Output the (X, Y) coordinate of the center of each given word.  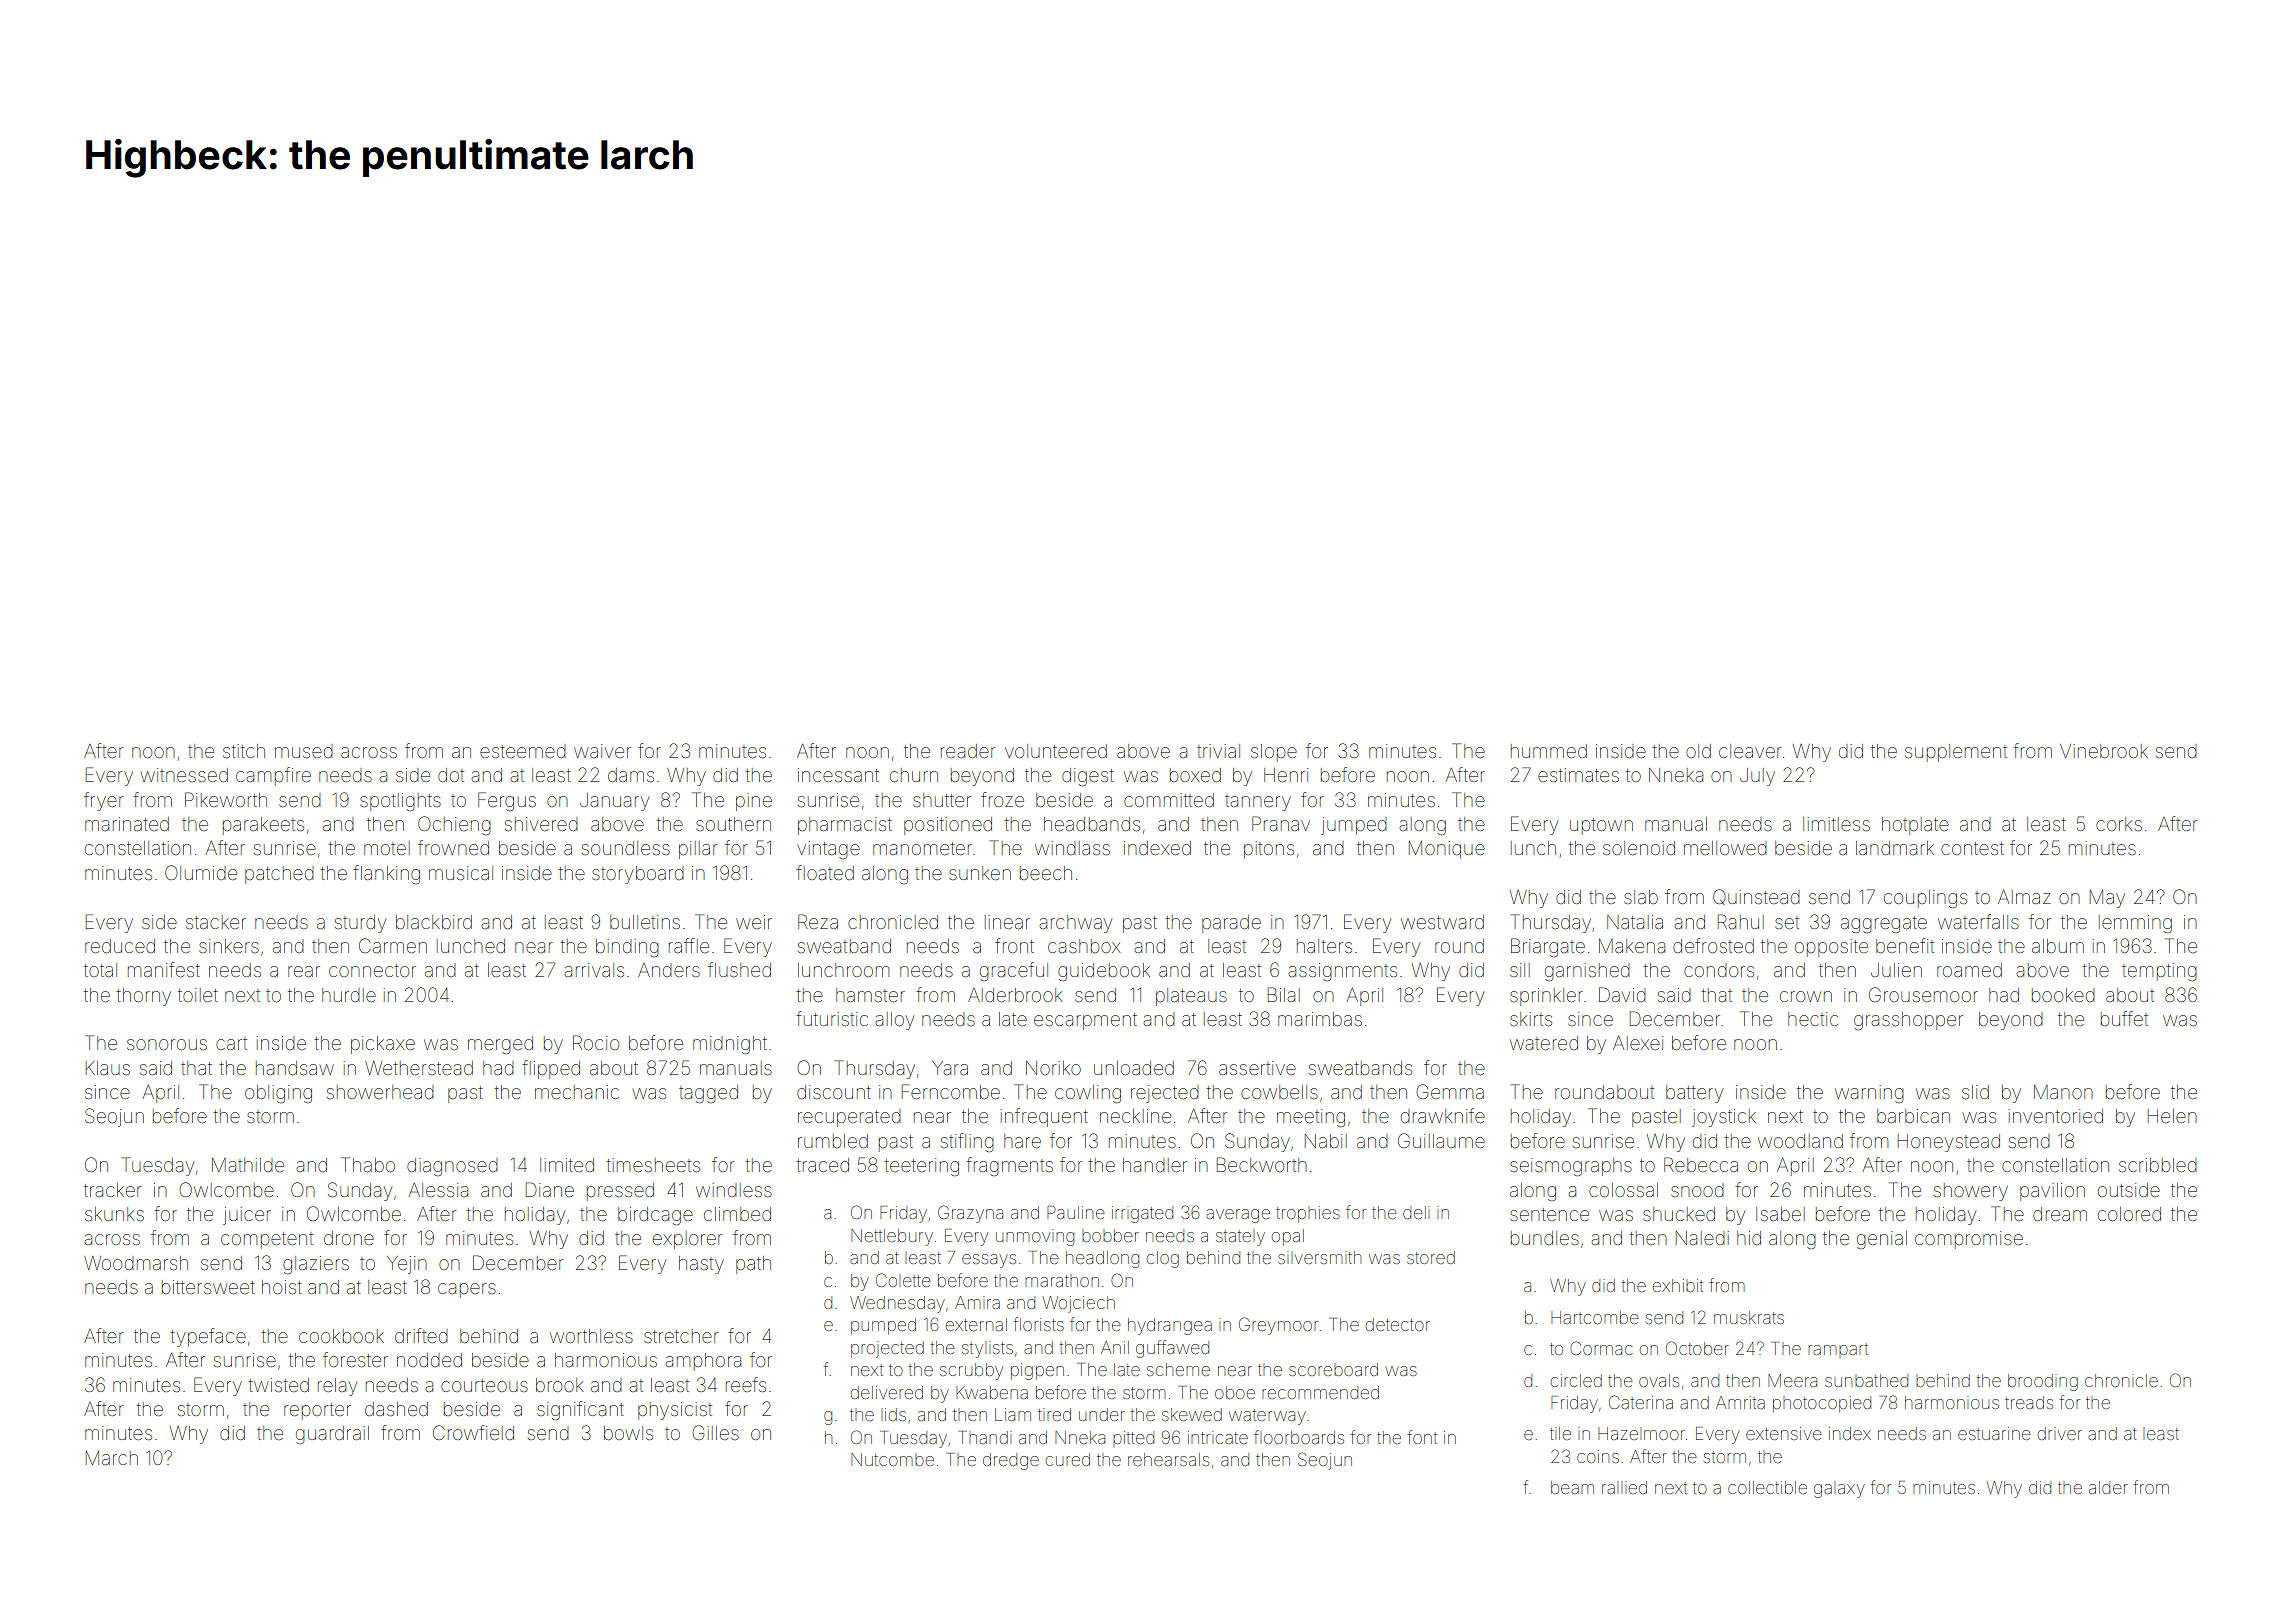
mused (304, 751)
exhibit (1678, 1285)
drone (349, 1238)
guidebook (1104, 972)
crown (1806, 996)
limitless (1836, 824)
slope (1274, 753)
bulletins (645, 922)
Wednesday (897, 1304)
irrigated (1142, 1214)
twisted (278, 1385)
